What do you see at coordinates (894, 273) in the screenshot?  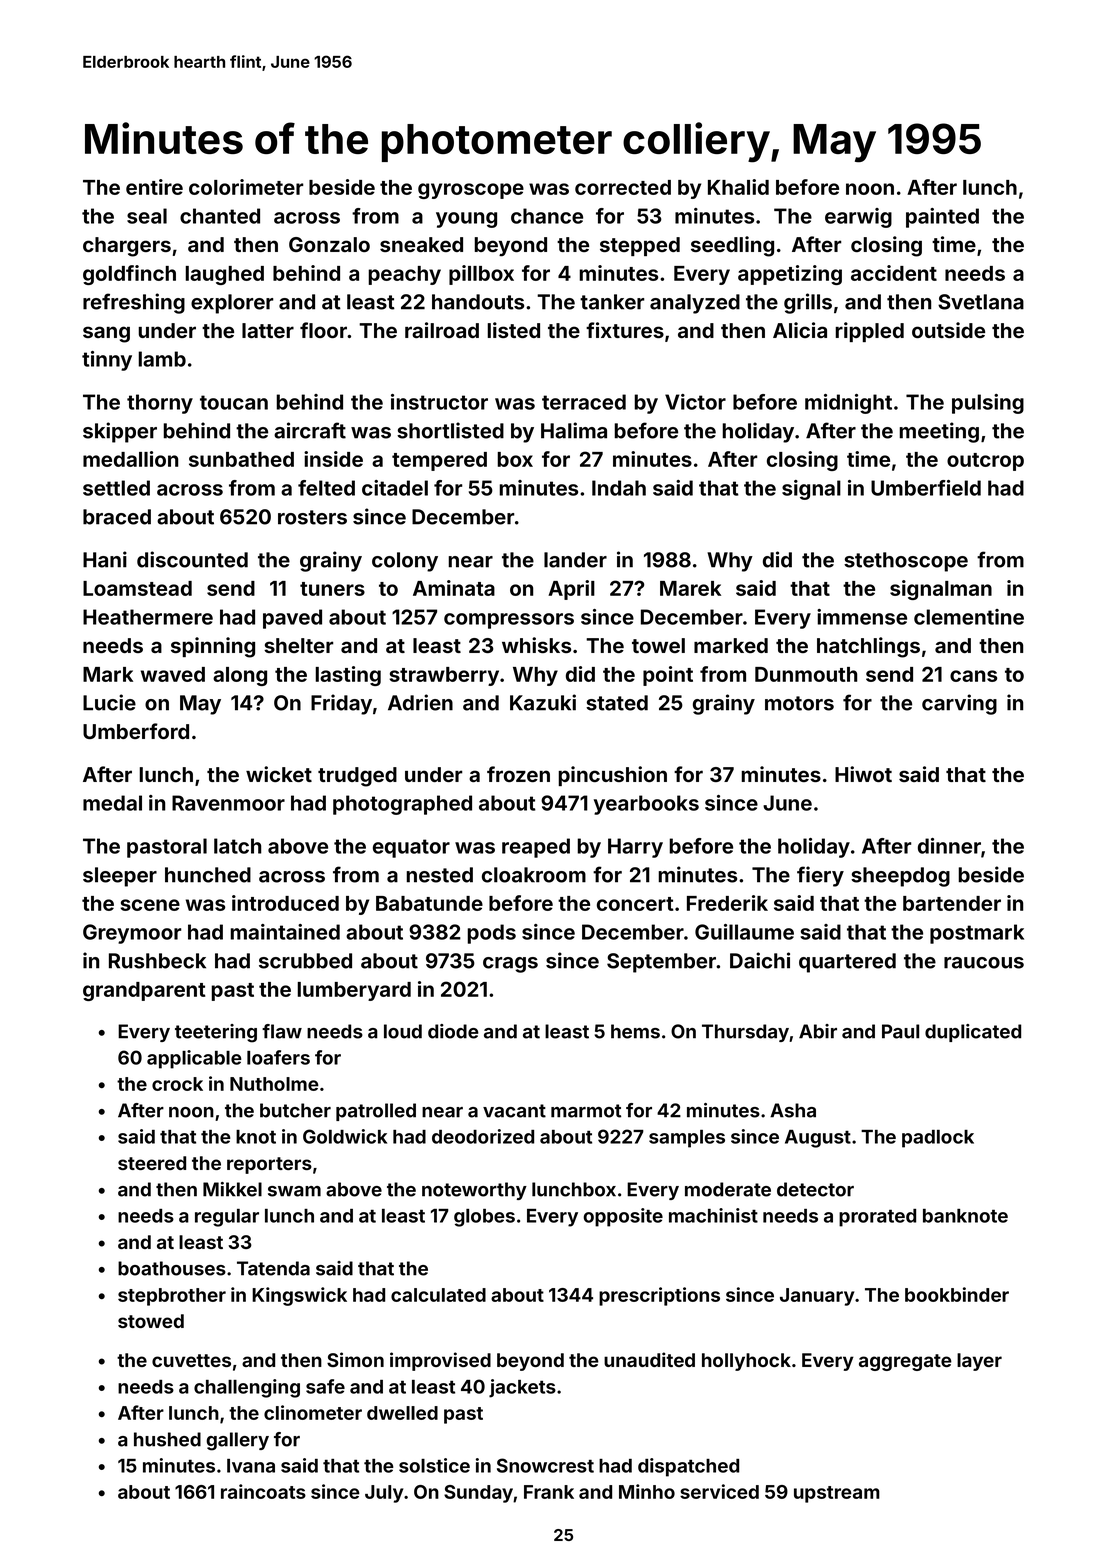 I see `accident` at bounding box center [894, 273].
